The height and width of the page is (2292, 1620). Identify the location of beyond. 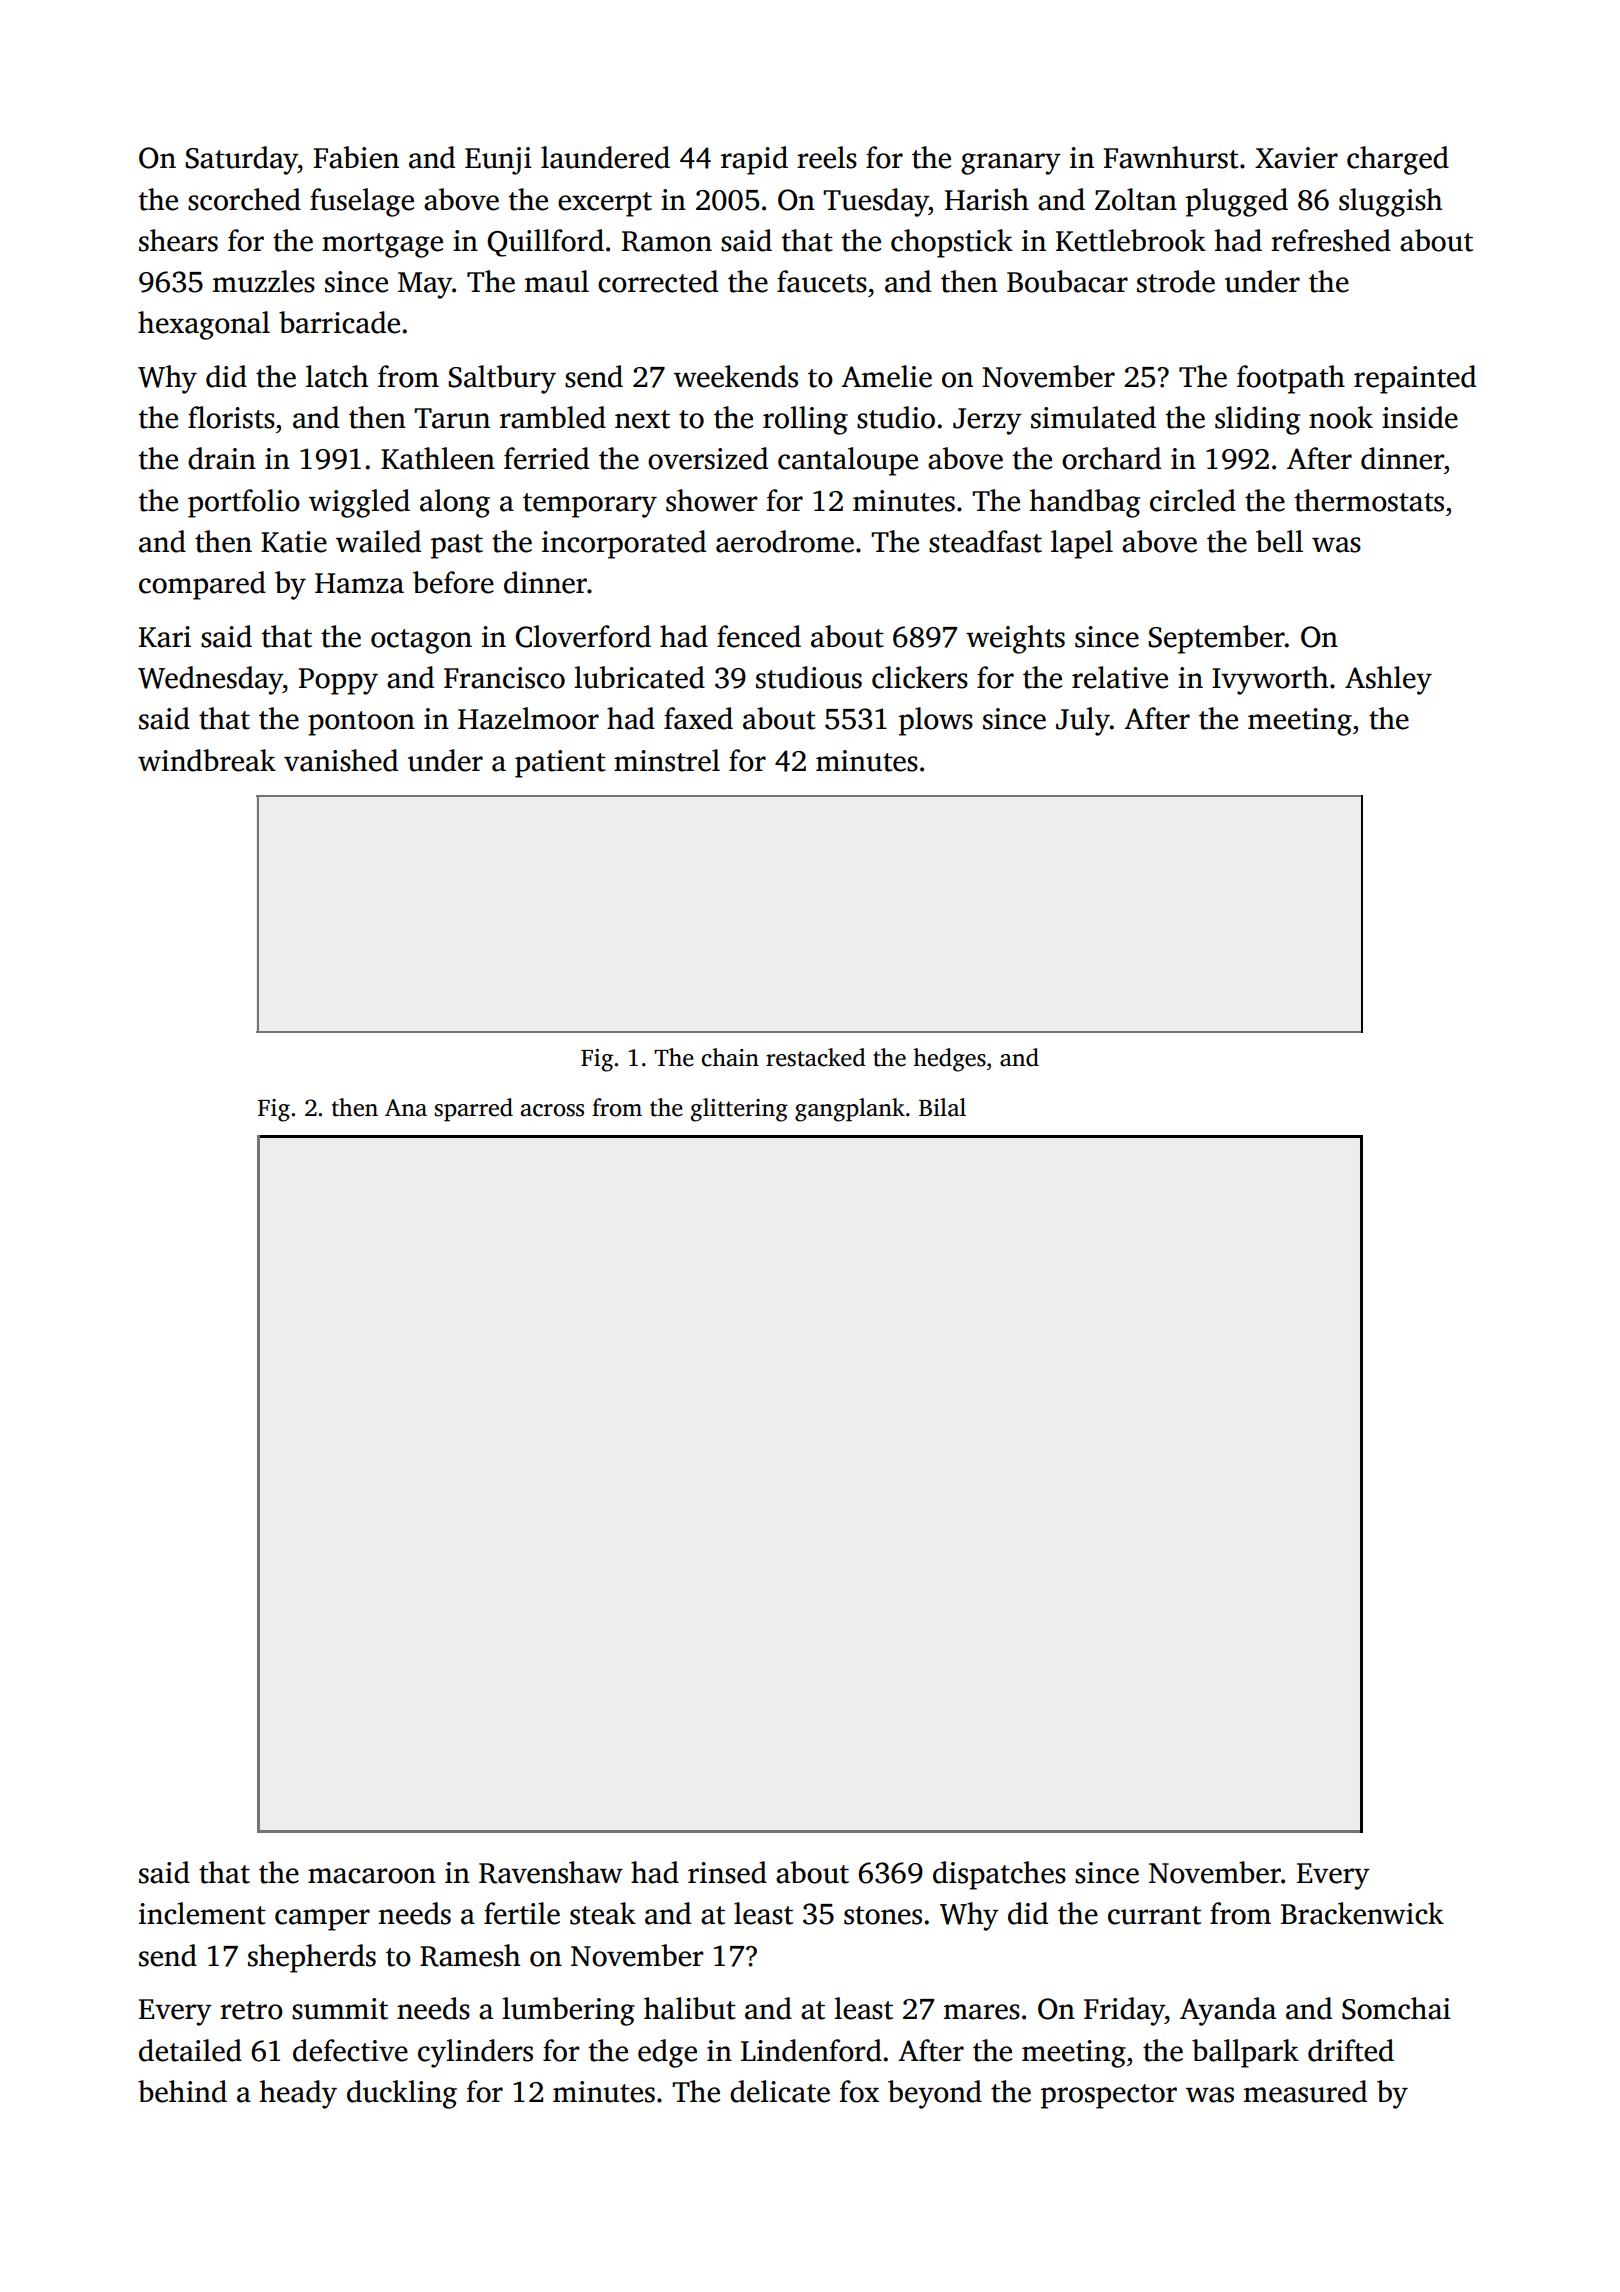
(935, 2094).
